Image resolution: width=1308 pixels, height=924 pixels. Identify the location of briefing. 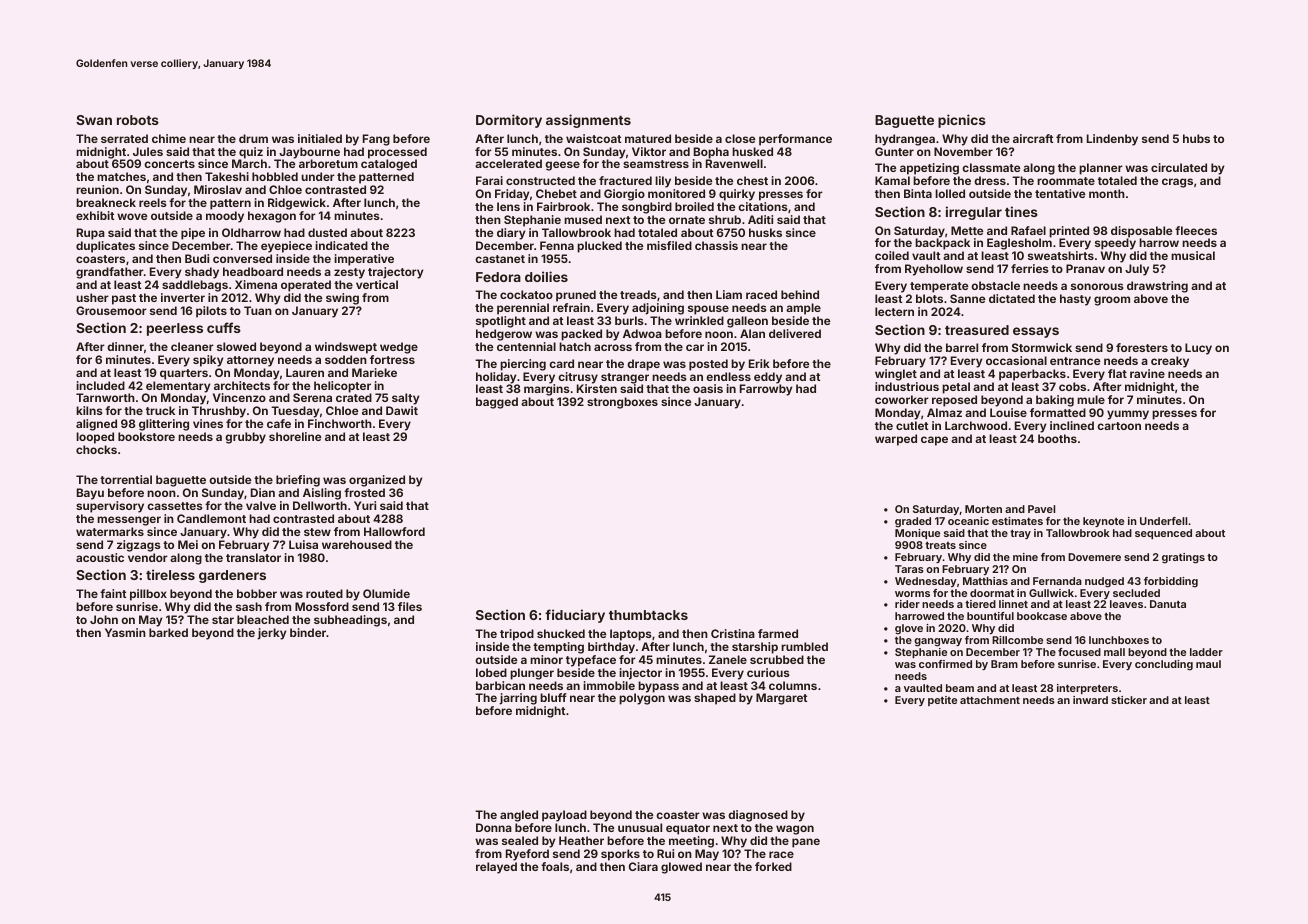
(298, 481).
